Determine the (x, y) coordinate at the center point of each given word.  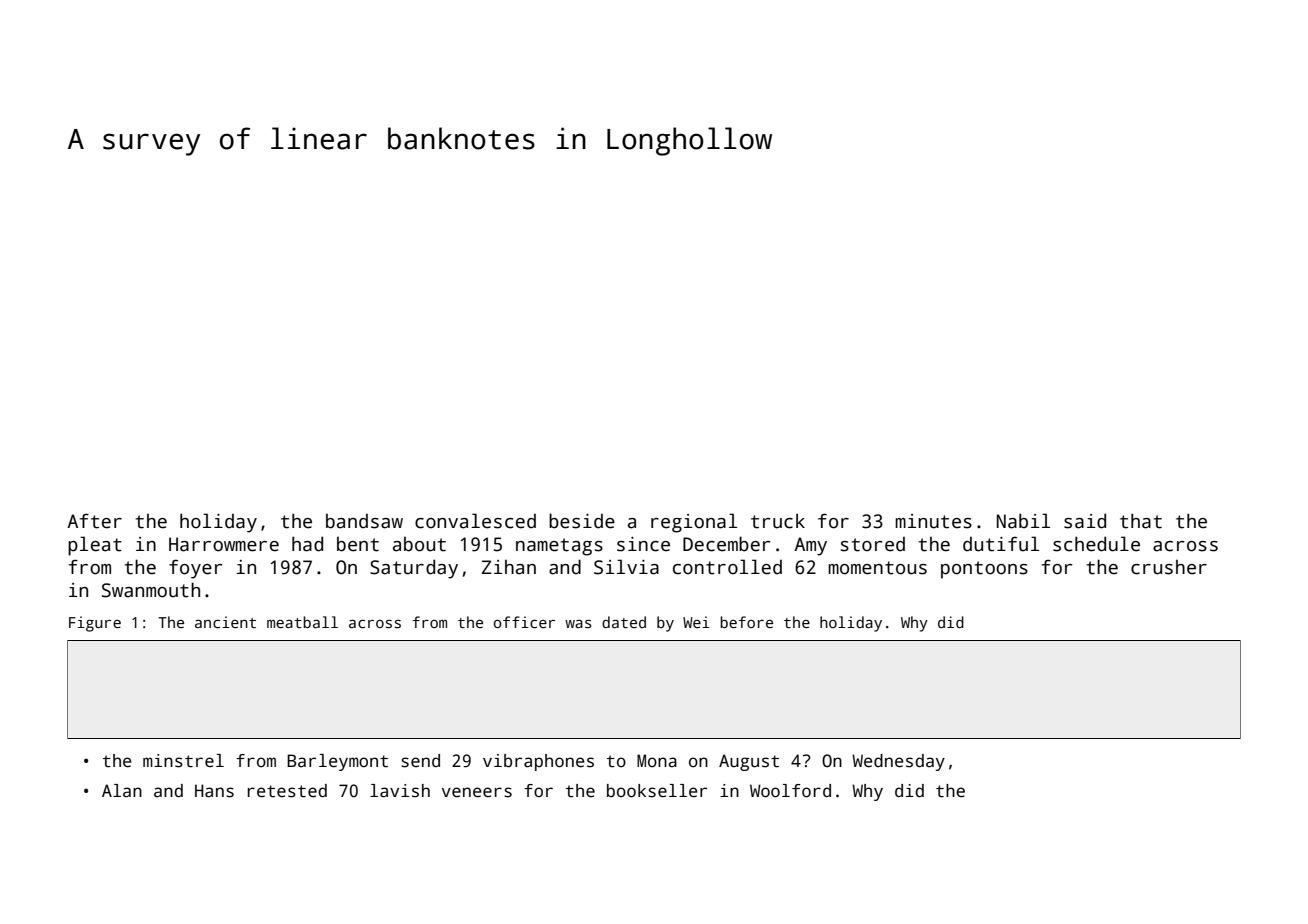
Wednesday (898, 762)
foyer (195, 569)
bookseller (657, 791)
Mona (657, 761)
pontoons (984, 570)
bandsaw (364, 521)
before (746, 622)
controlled (727, 567)
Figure (95, 624)
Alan (122, 791)
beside (582, 521)
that (1141, 521)
